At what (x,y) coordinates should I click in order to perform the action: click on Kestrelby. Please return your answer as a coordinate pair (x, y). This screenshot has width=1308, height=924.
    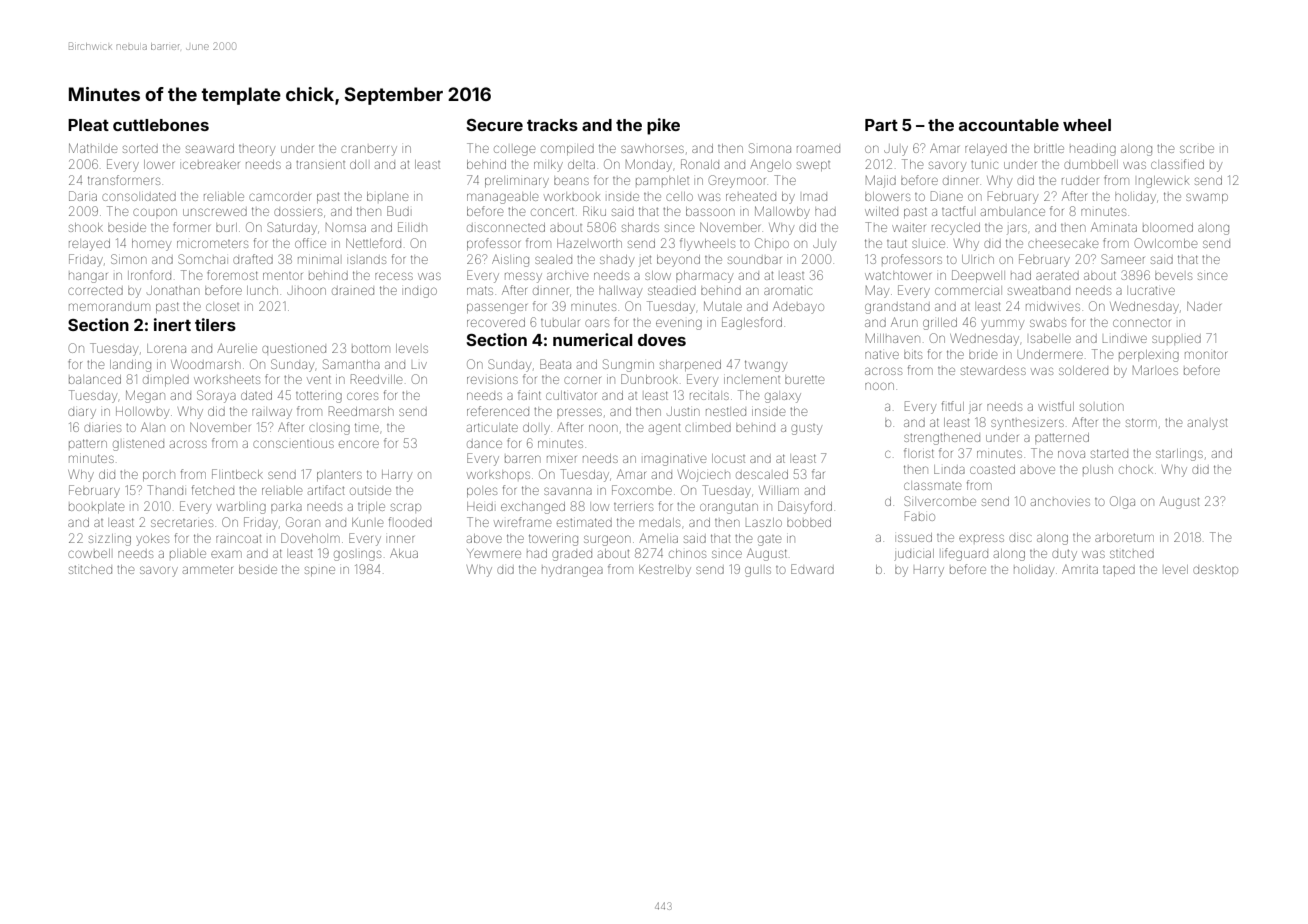
    Looking at the image, I should click on (665, 571).
